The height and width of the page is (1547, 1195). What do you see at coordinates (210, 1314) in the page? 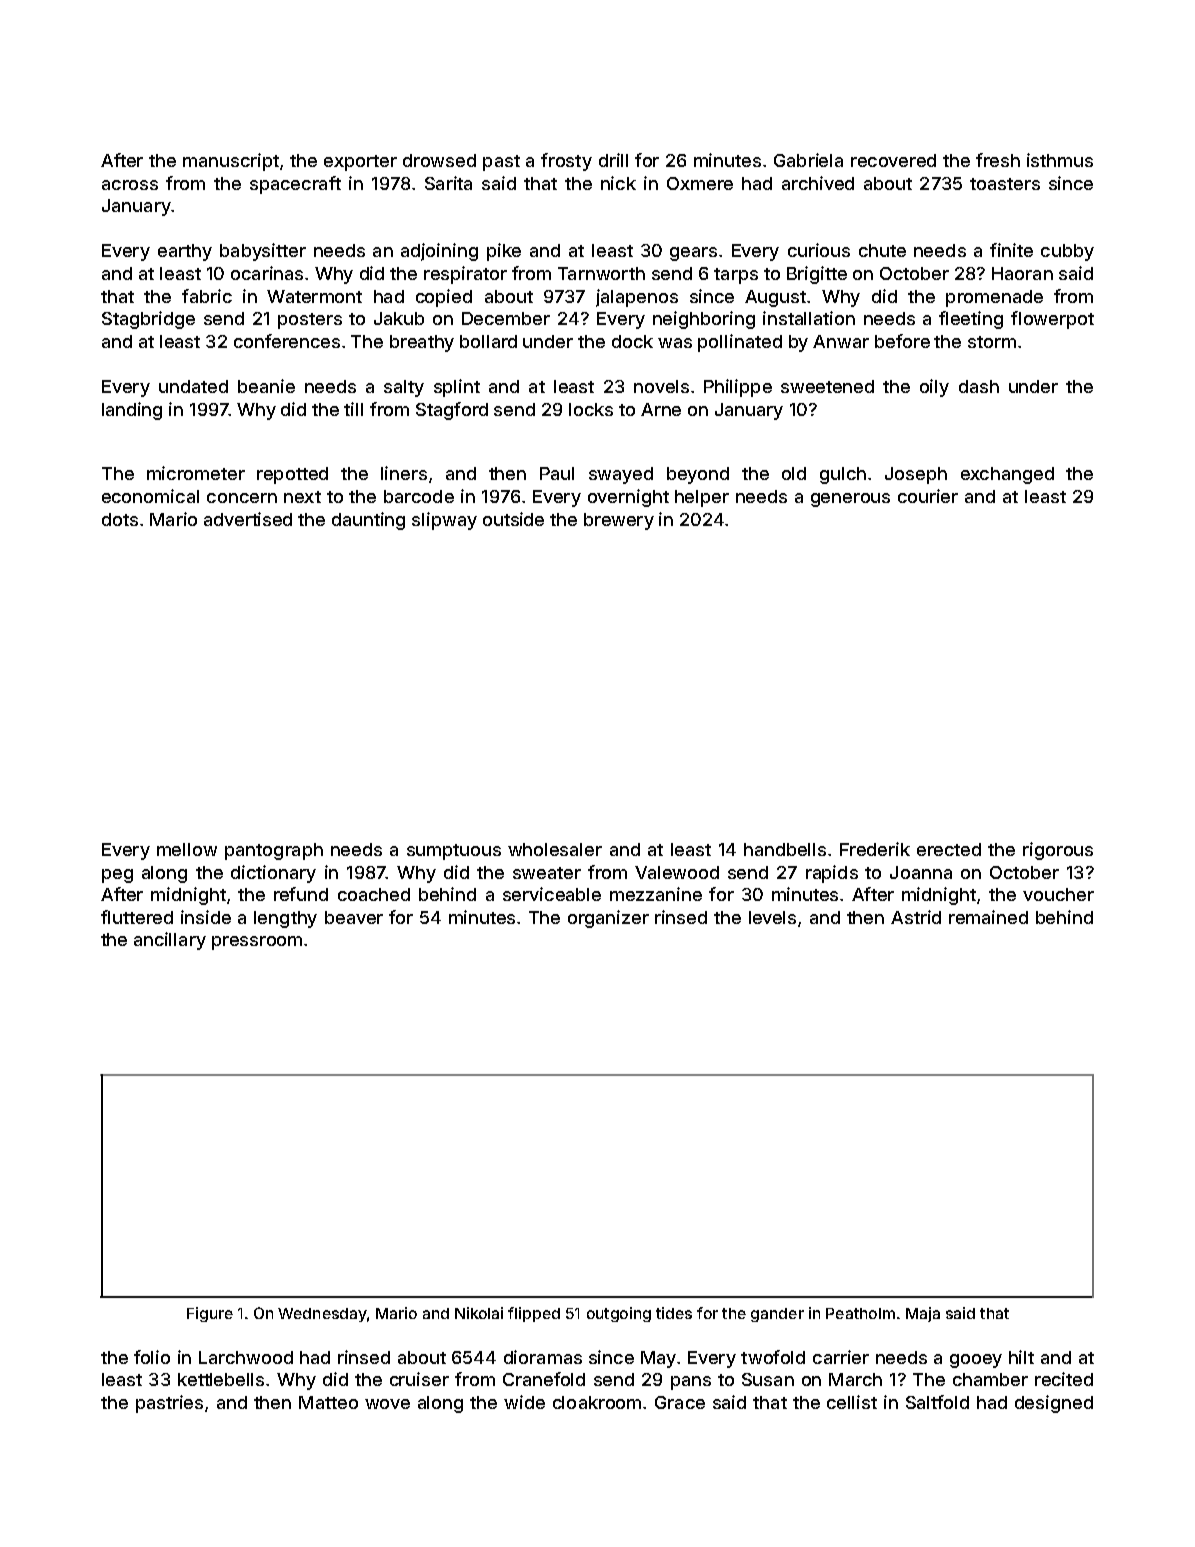
I see `Figure` at bounding box center [210, 1314].
